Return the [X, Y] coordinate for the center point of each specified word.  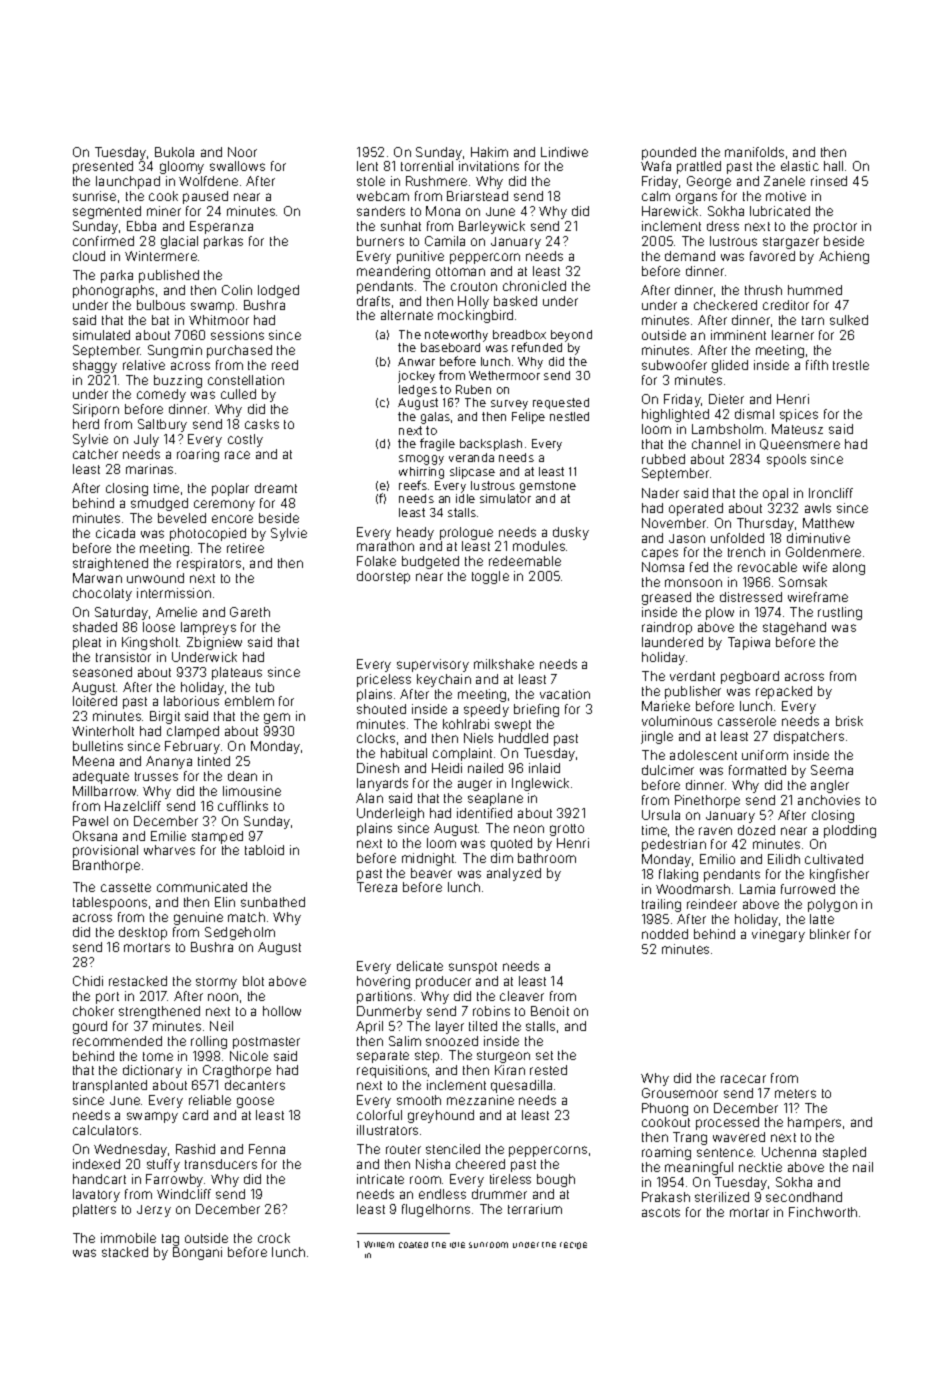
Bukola [174, 152]
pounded [669, 153]
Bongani [197, 1253]
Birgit [165, 717]
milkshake [504, 664]
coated [413, 1245]
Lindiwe [564, 152]
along [849, 568]
